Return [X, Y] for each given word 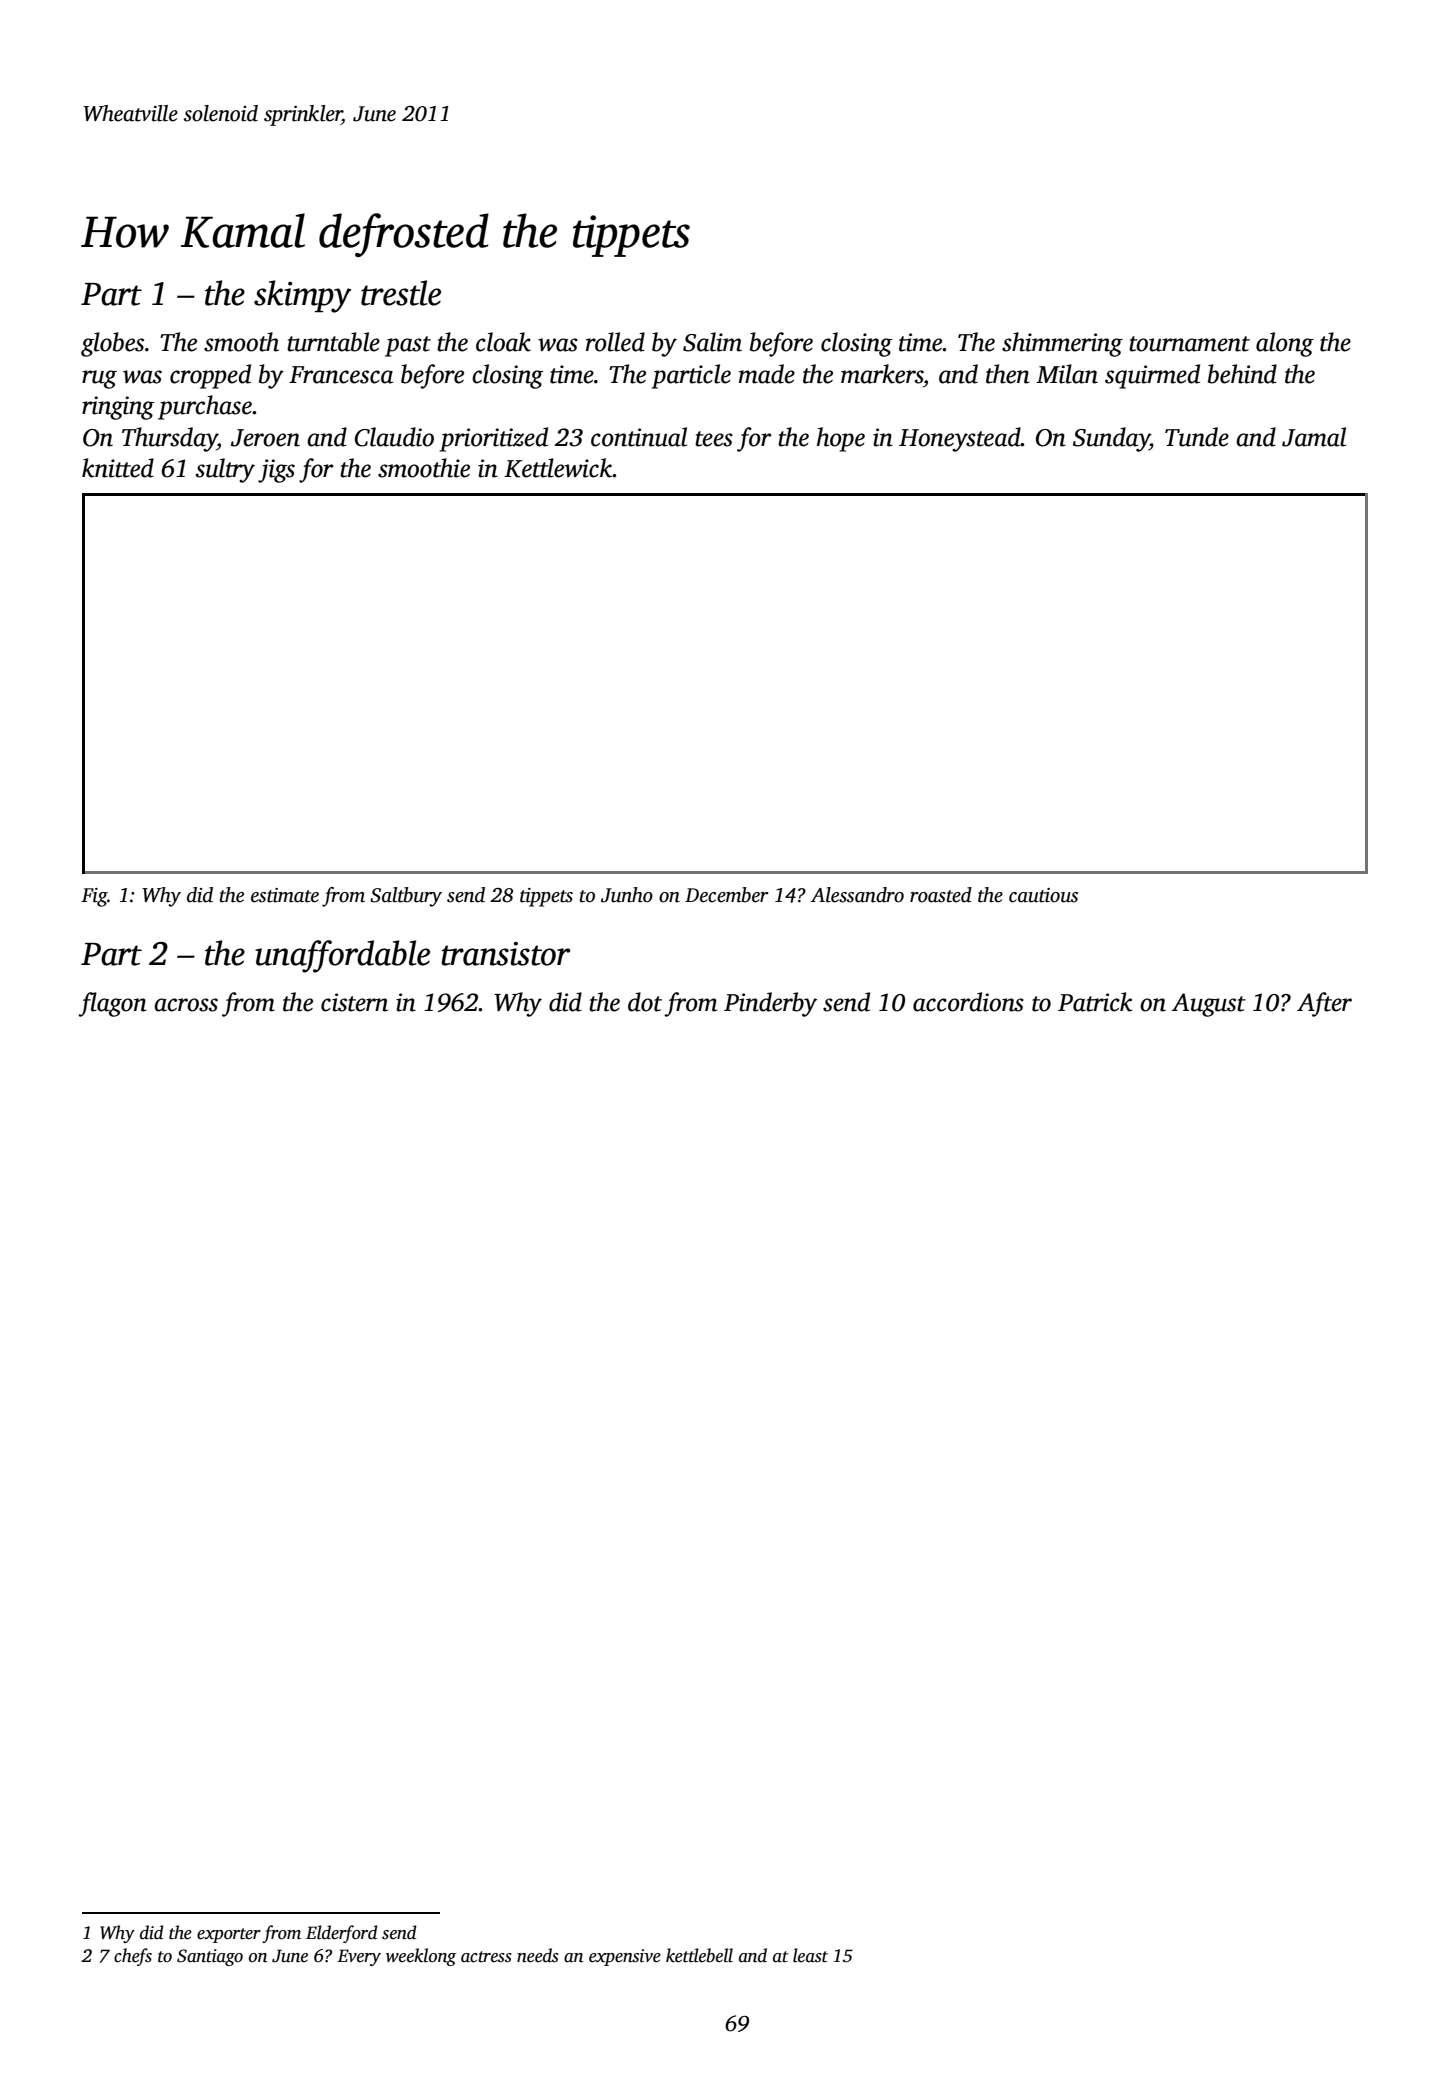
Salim [712, 342]
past [408, 346]
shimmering [1062, 344]
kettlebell [699, 1955]
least [810, 1955]
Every [359, 1957]
